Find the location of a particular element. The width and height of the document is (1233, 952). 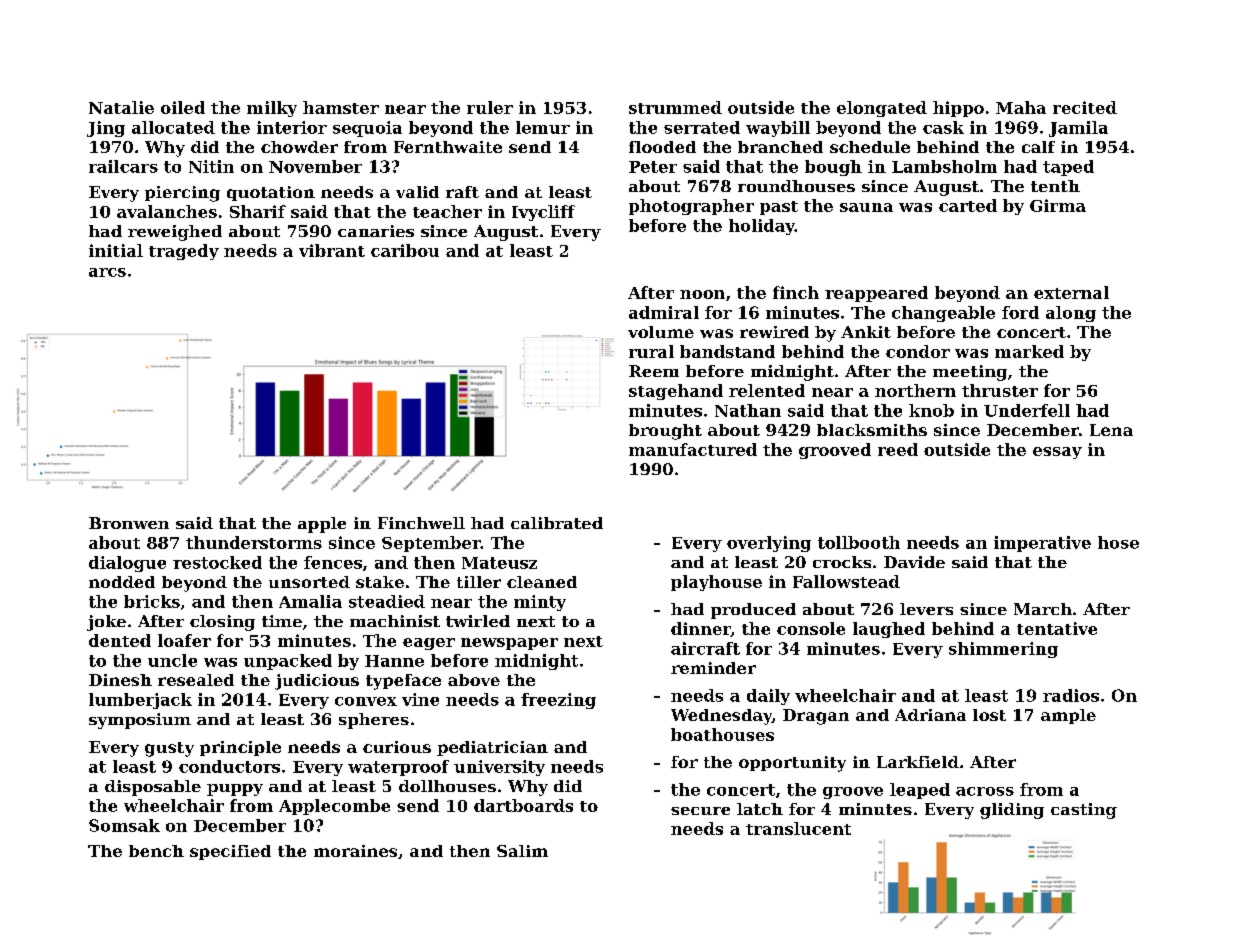

Salim is located at coordinates (522, 851).
